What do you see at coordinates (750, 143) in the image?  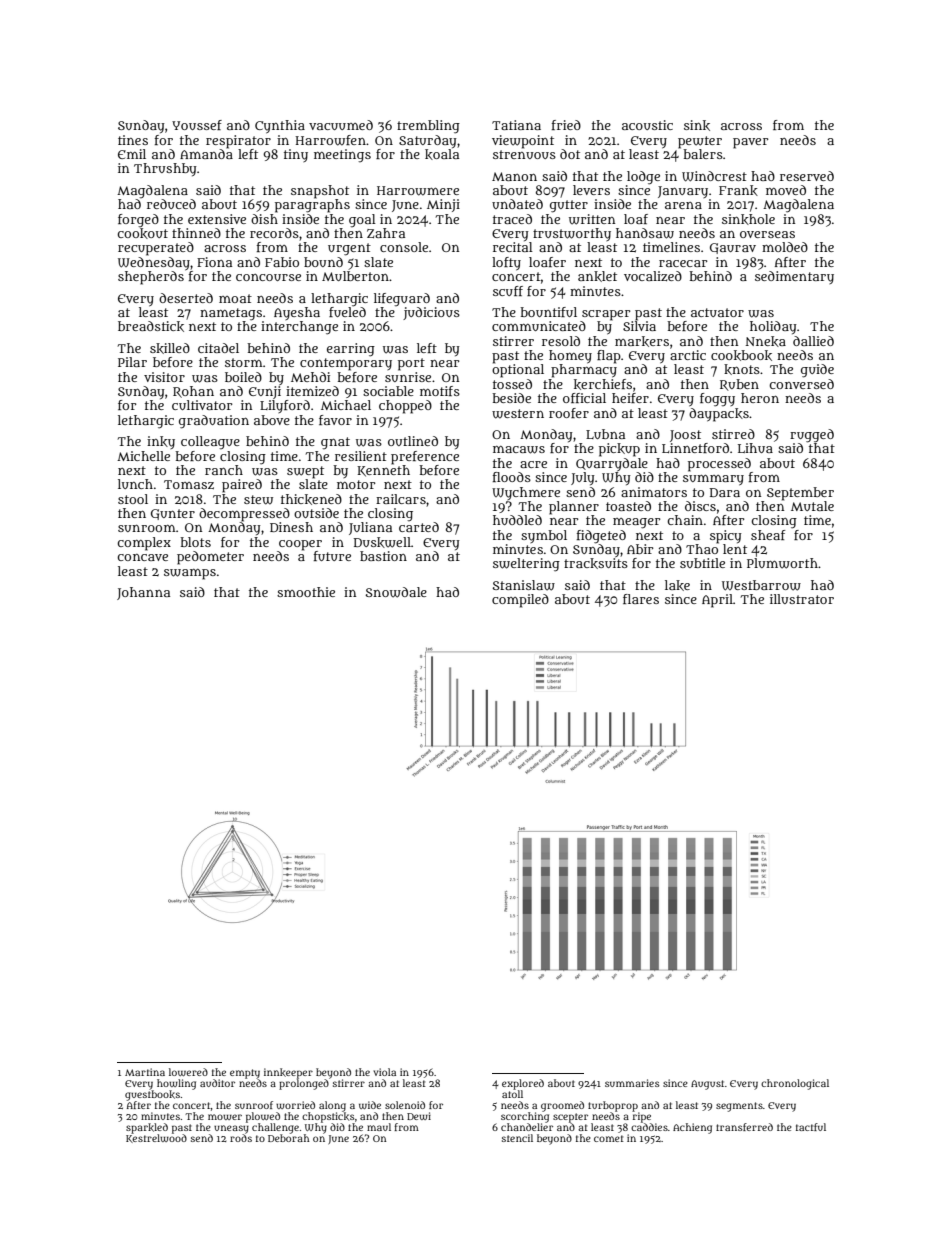 I see `paver` at bounding box center [750, 143].
